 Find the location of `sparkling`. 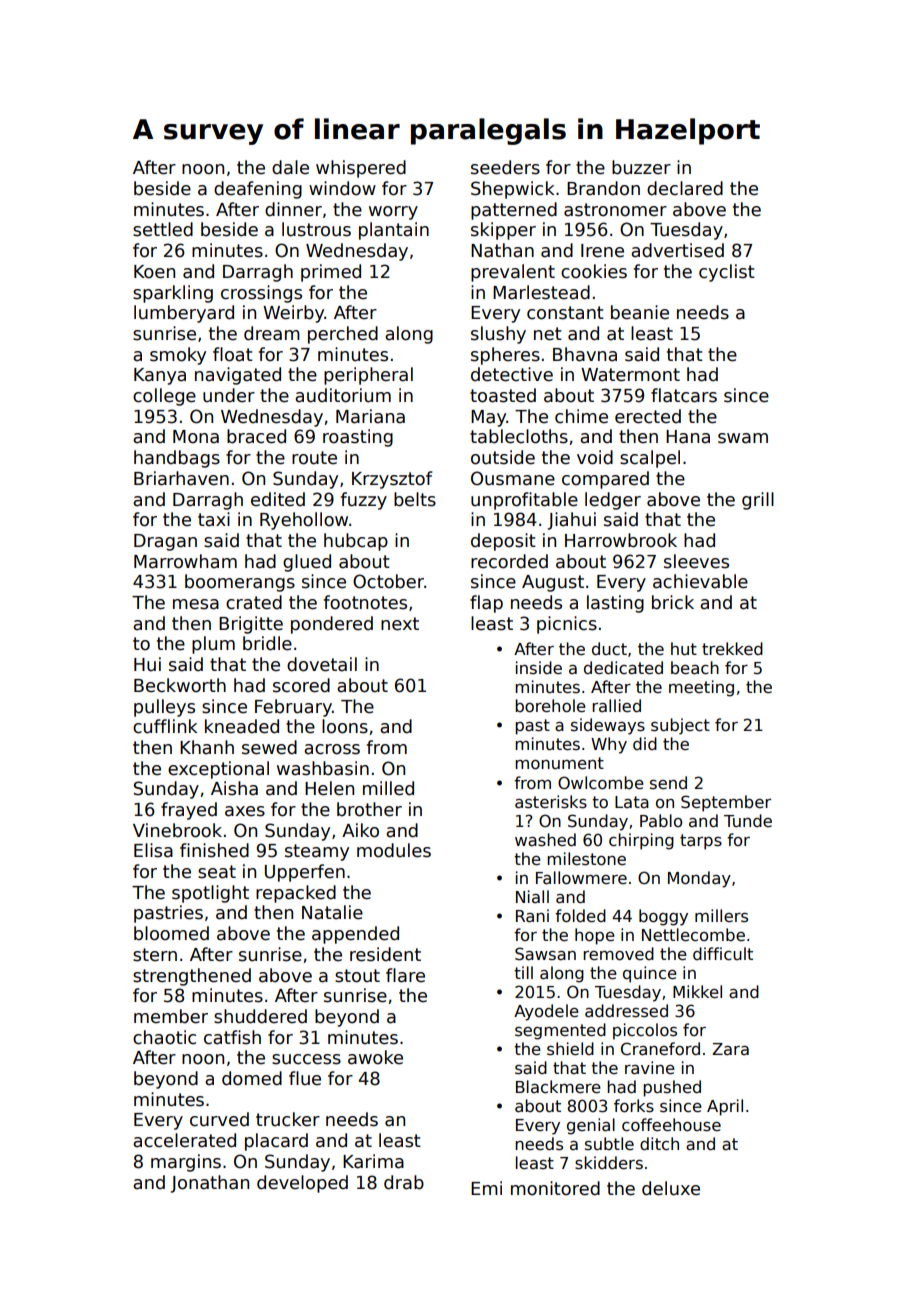

sparkling is located at coordinates (173, 294).
